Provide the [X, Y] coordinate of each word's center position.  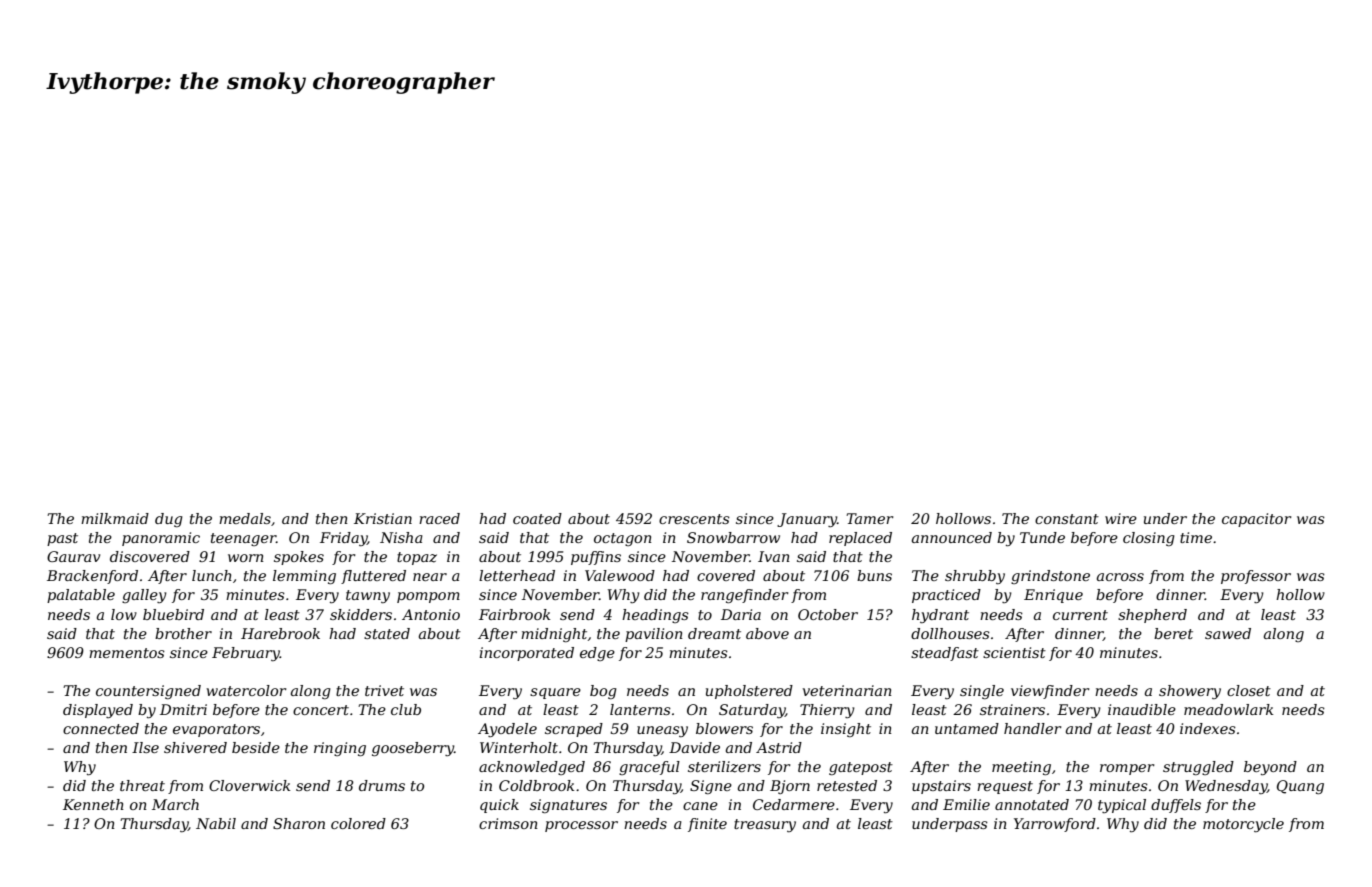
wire [1121, 518]
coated [537, 518]
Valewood [620, 575]
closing [1149, 539]
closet [1249, 690]
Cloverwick [250, 785]
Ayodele [507, 730]
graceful [649, 768]
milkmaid [115, 518]
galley [144, 596]
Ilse [145, 747]
